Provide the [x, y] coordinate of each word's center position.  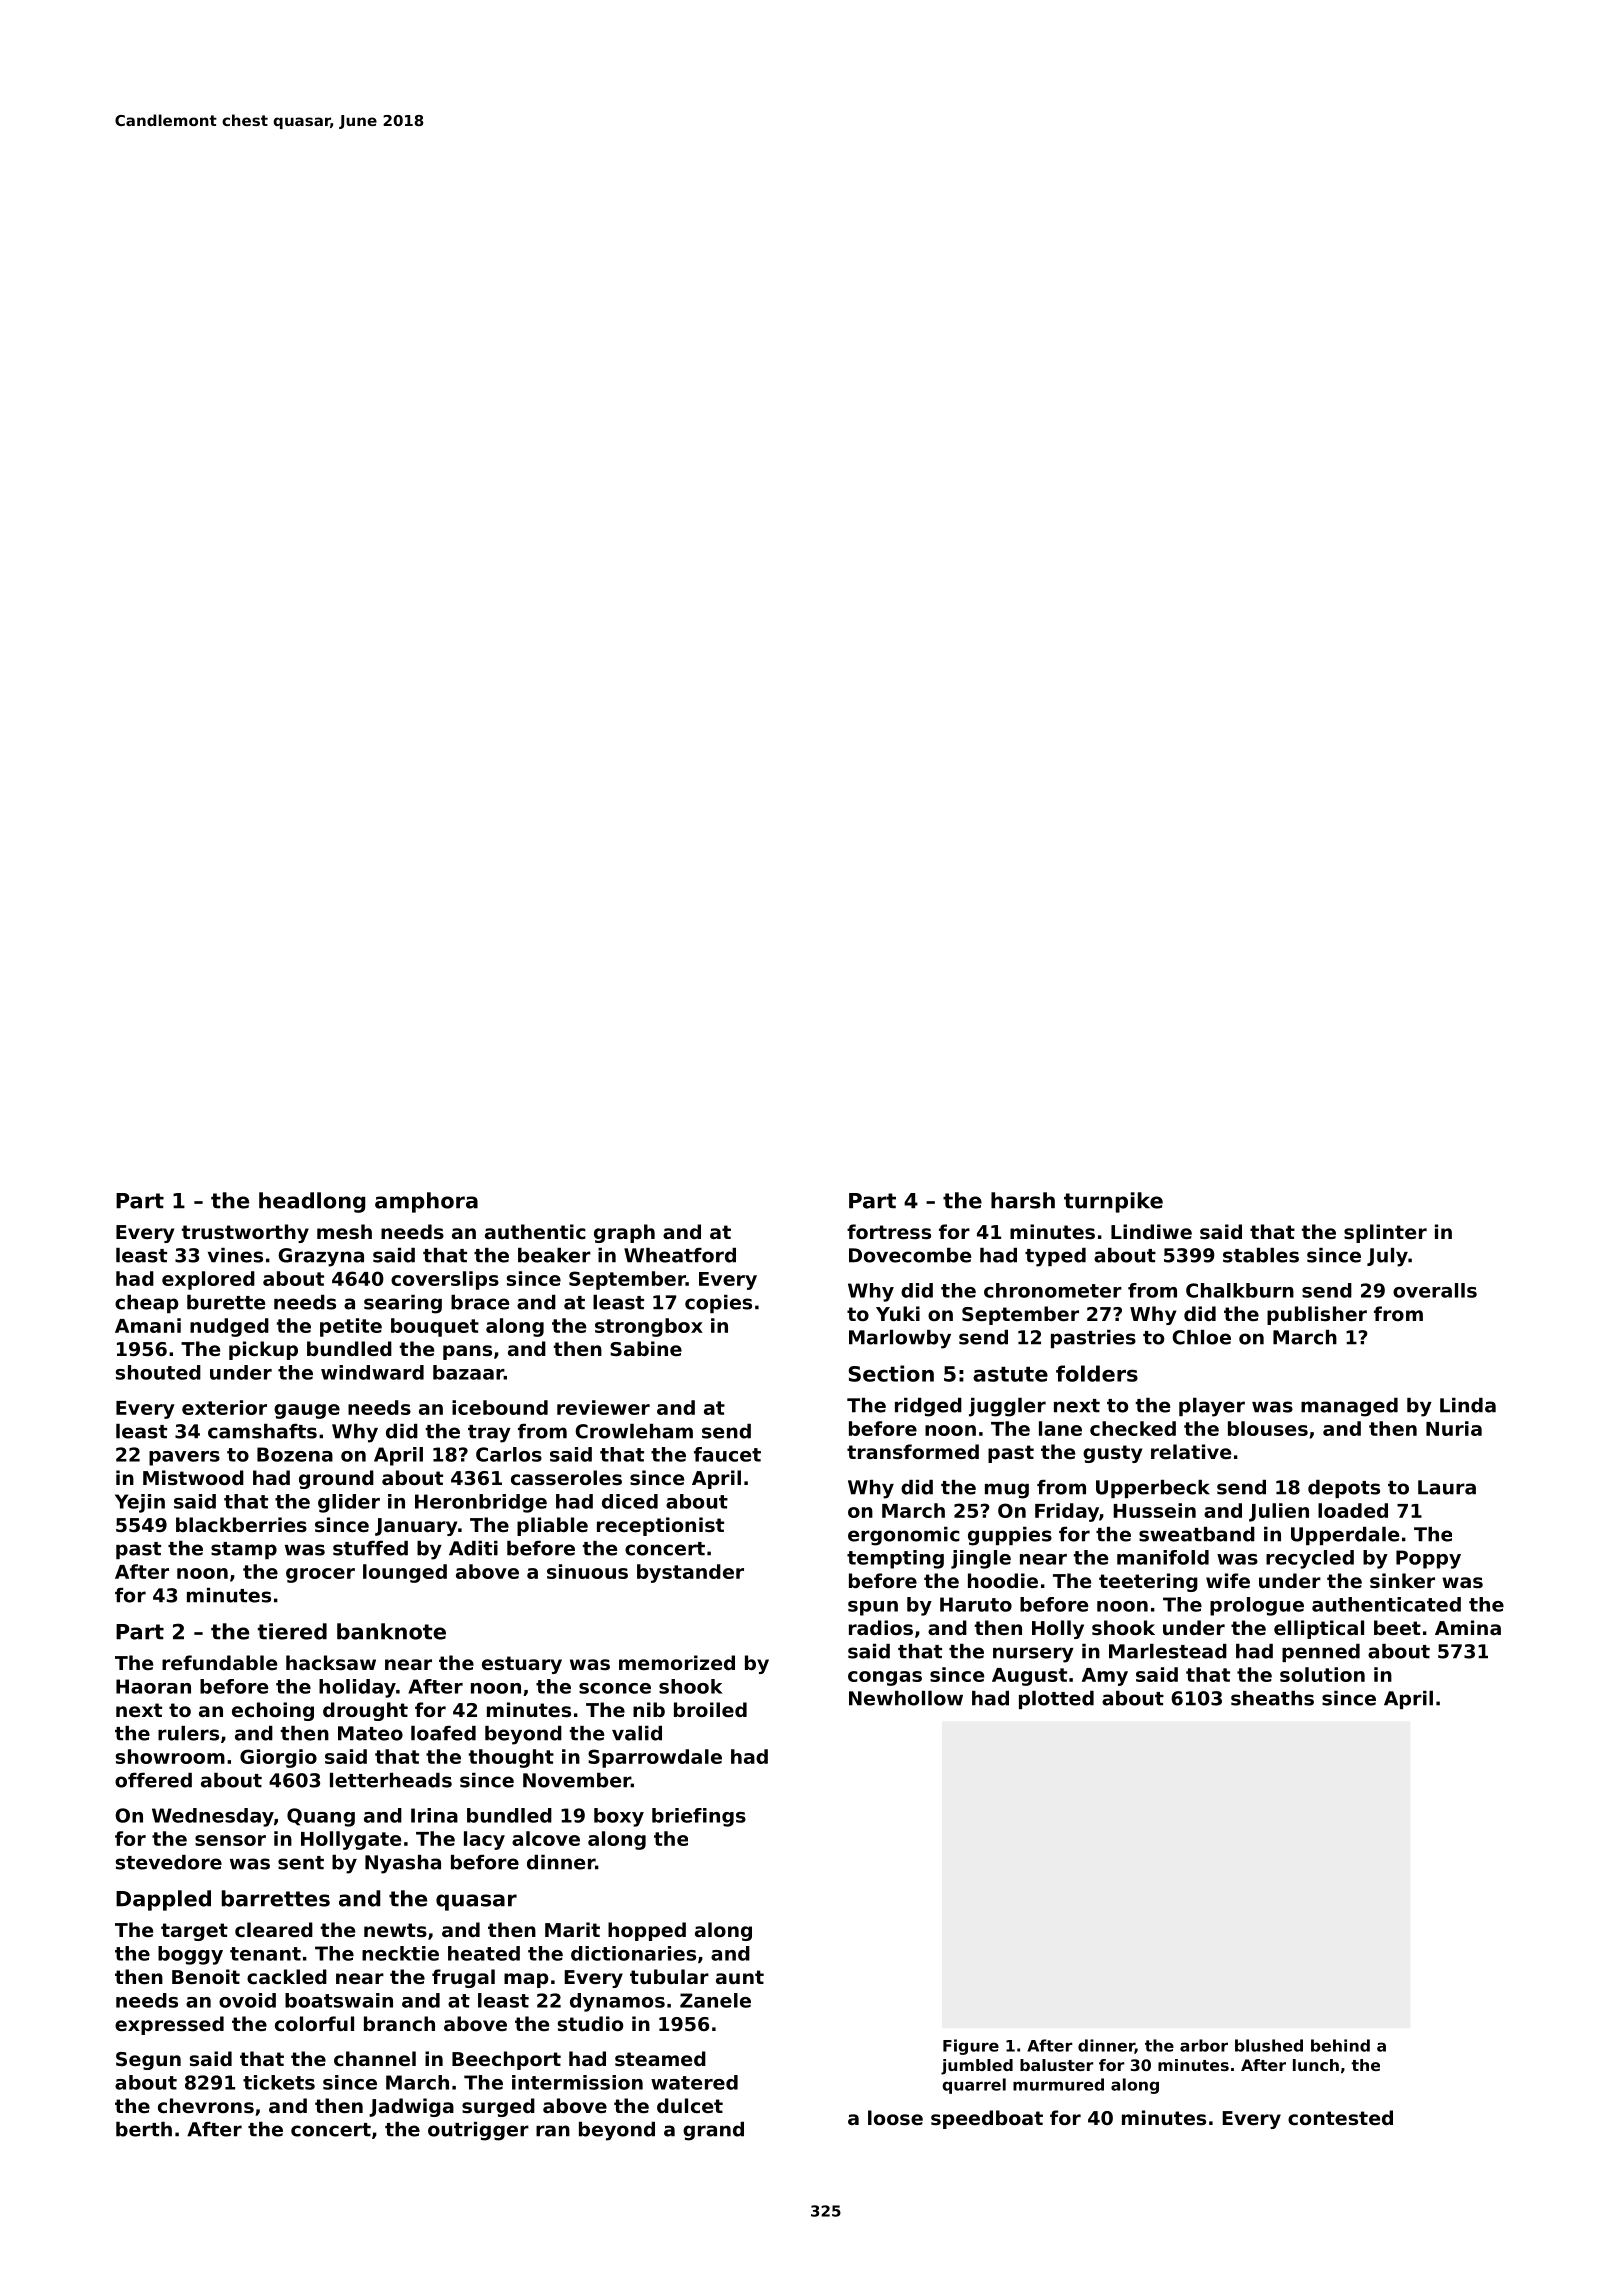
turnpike [1113, 1202]
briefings [699, 1817]
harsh [1023, 1200]
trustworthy [245, 1233]
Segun [148, 2061]
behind [1340, 2045]
